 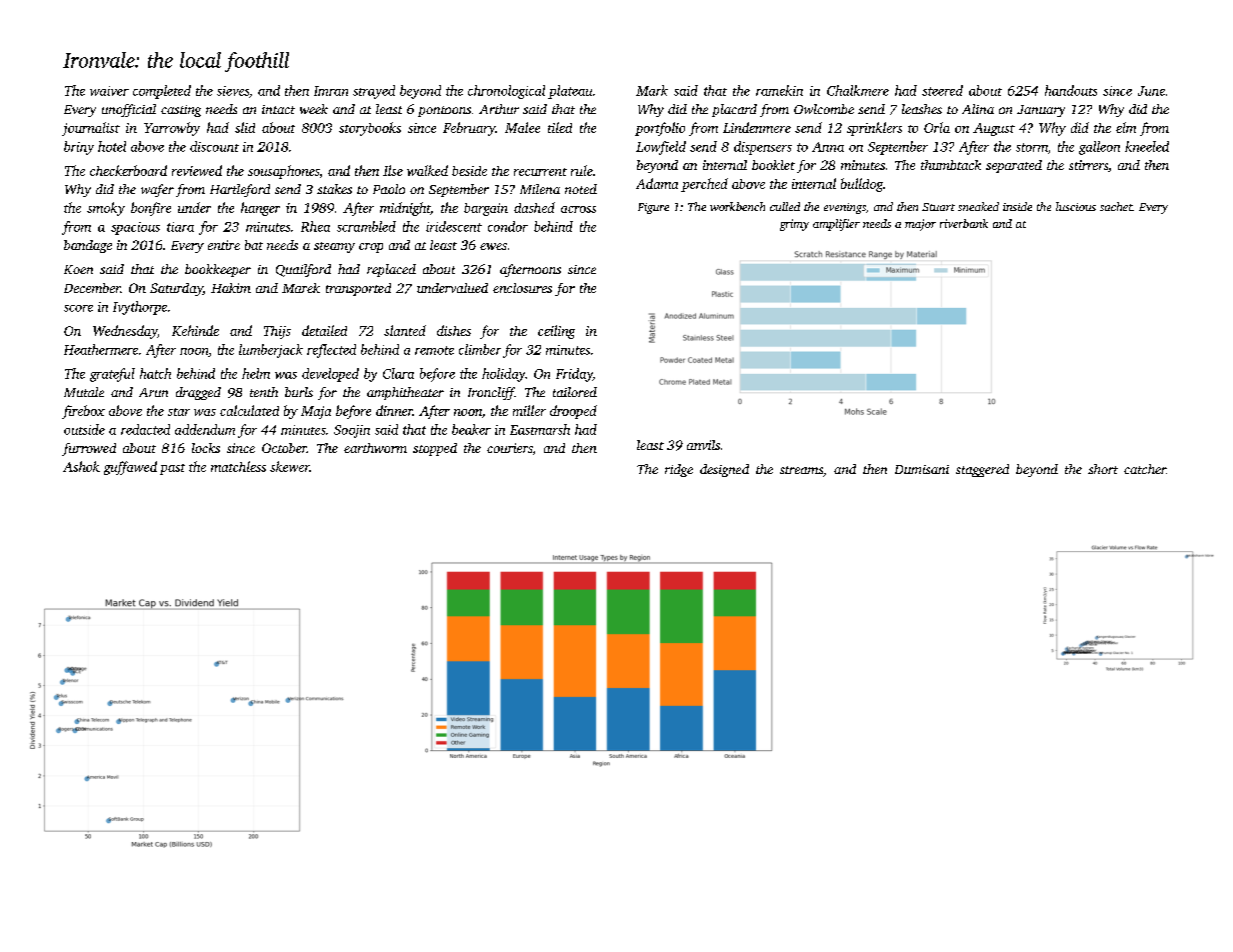 I want to click on past, so click(x=172, y=469).
